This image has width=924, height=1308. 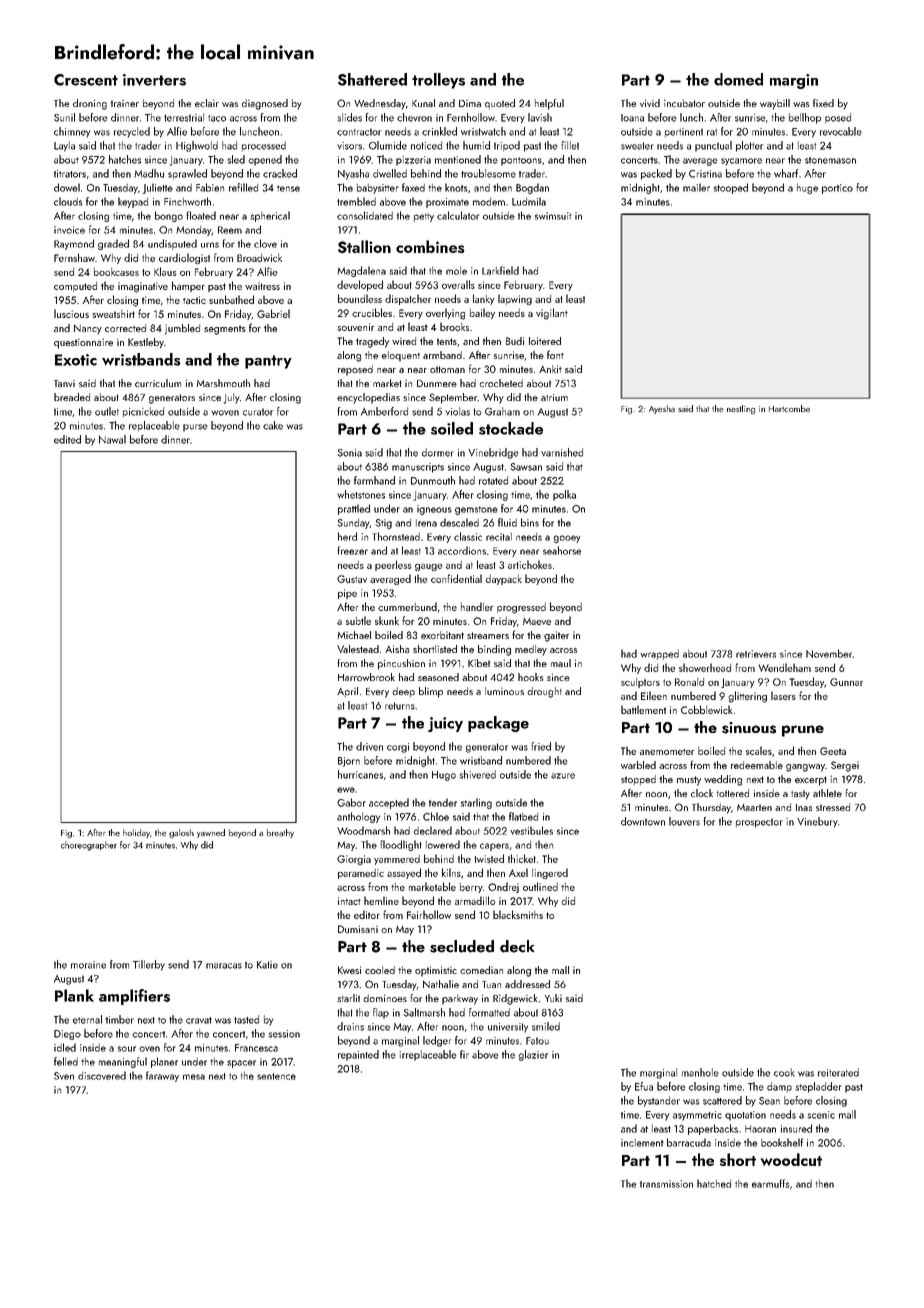 What do you see at coordinates (267, 965) in the image?
I see `Katie` at bounding box center [267, 965].
